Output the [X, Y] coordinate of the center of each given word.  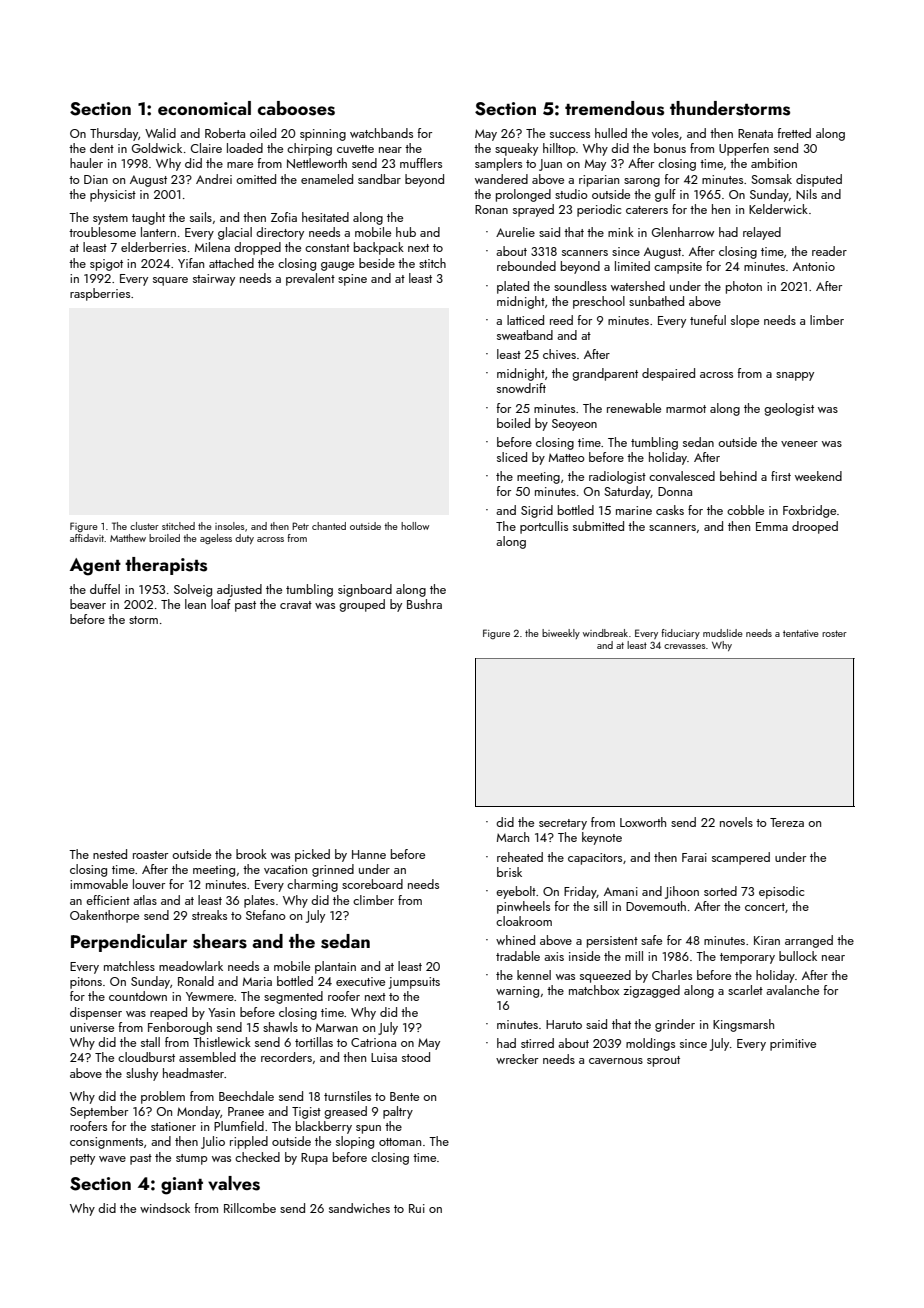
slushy [142, 1074]
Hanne [369, 854]
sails [201, 217]
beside [377, 263]
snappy [795, 376]
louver [149, 884]
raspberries [100, 294]
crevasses [685, 646]
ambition [774, 163]
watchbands [381, 133]
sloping [355, 1142]
